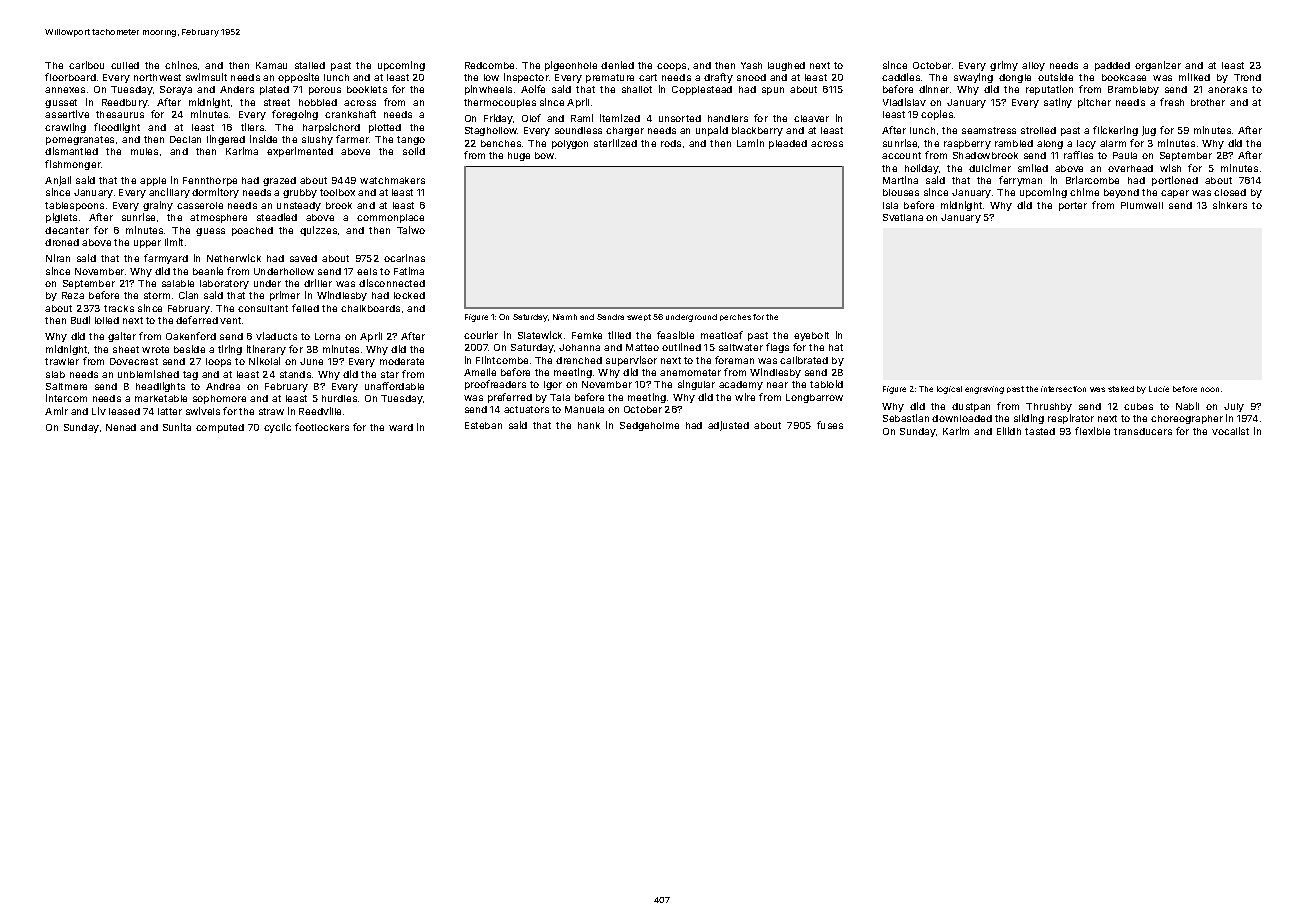  What do you see at coordinates (226, 140) in the screenshot?
I see `lingered` at bounding box center [226, 140].
